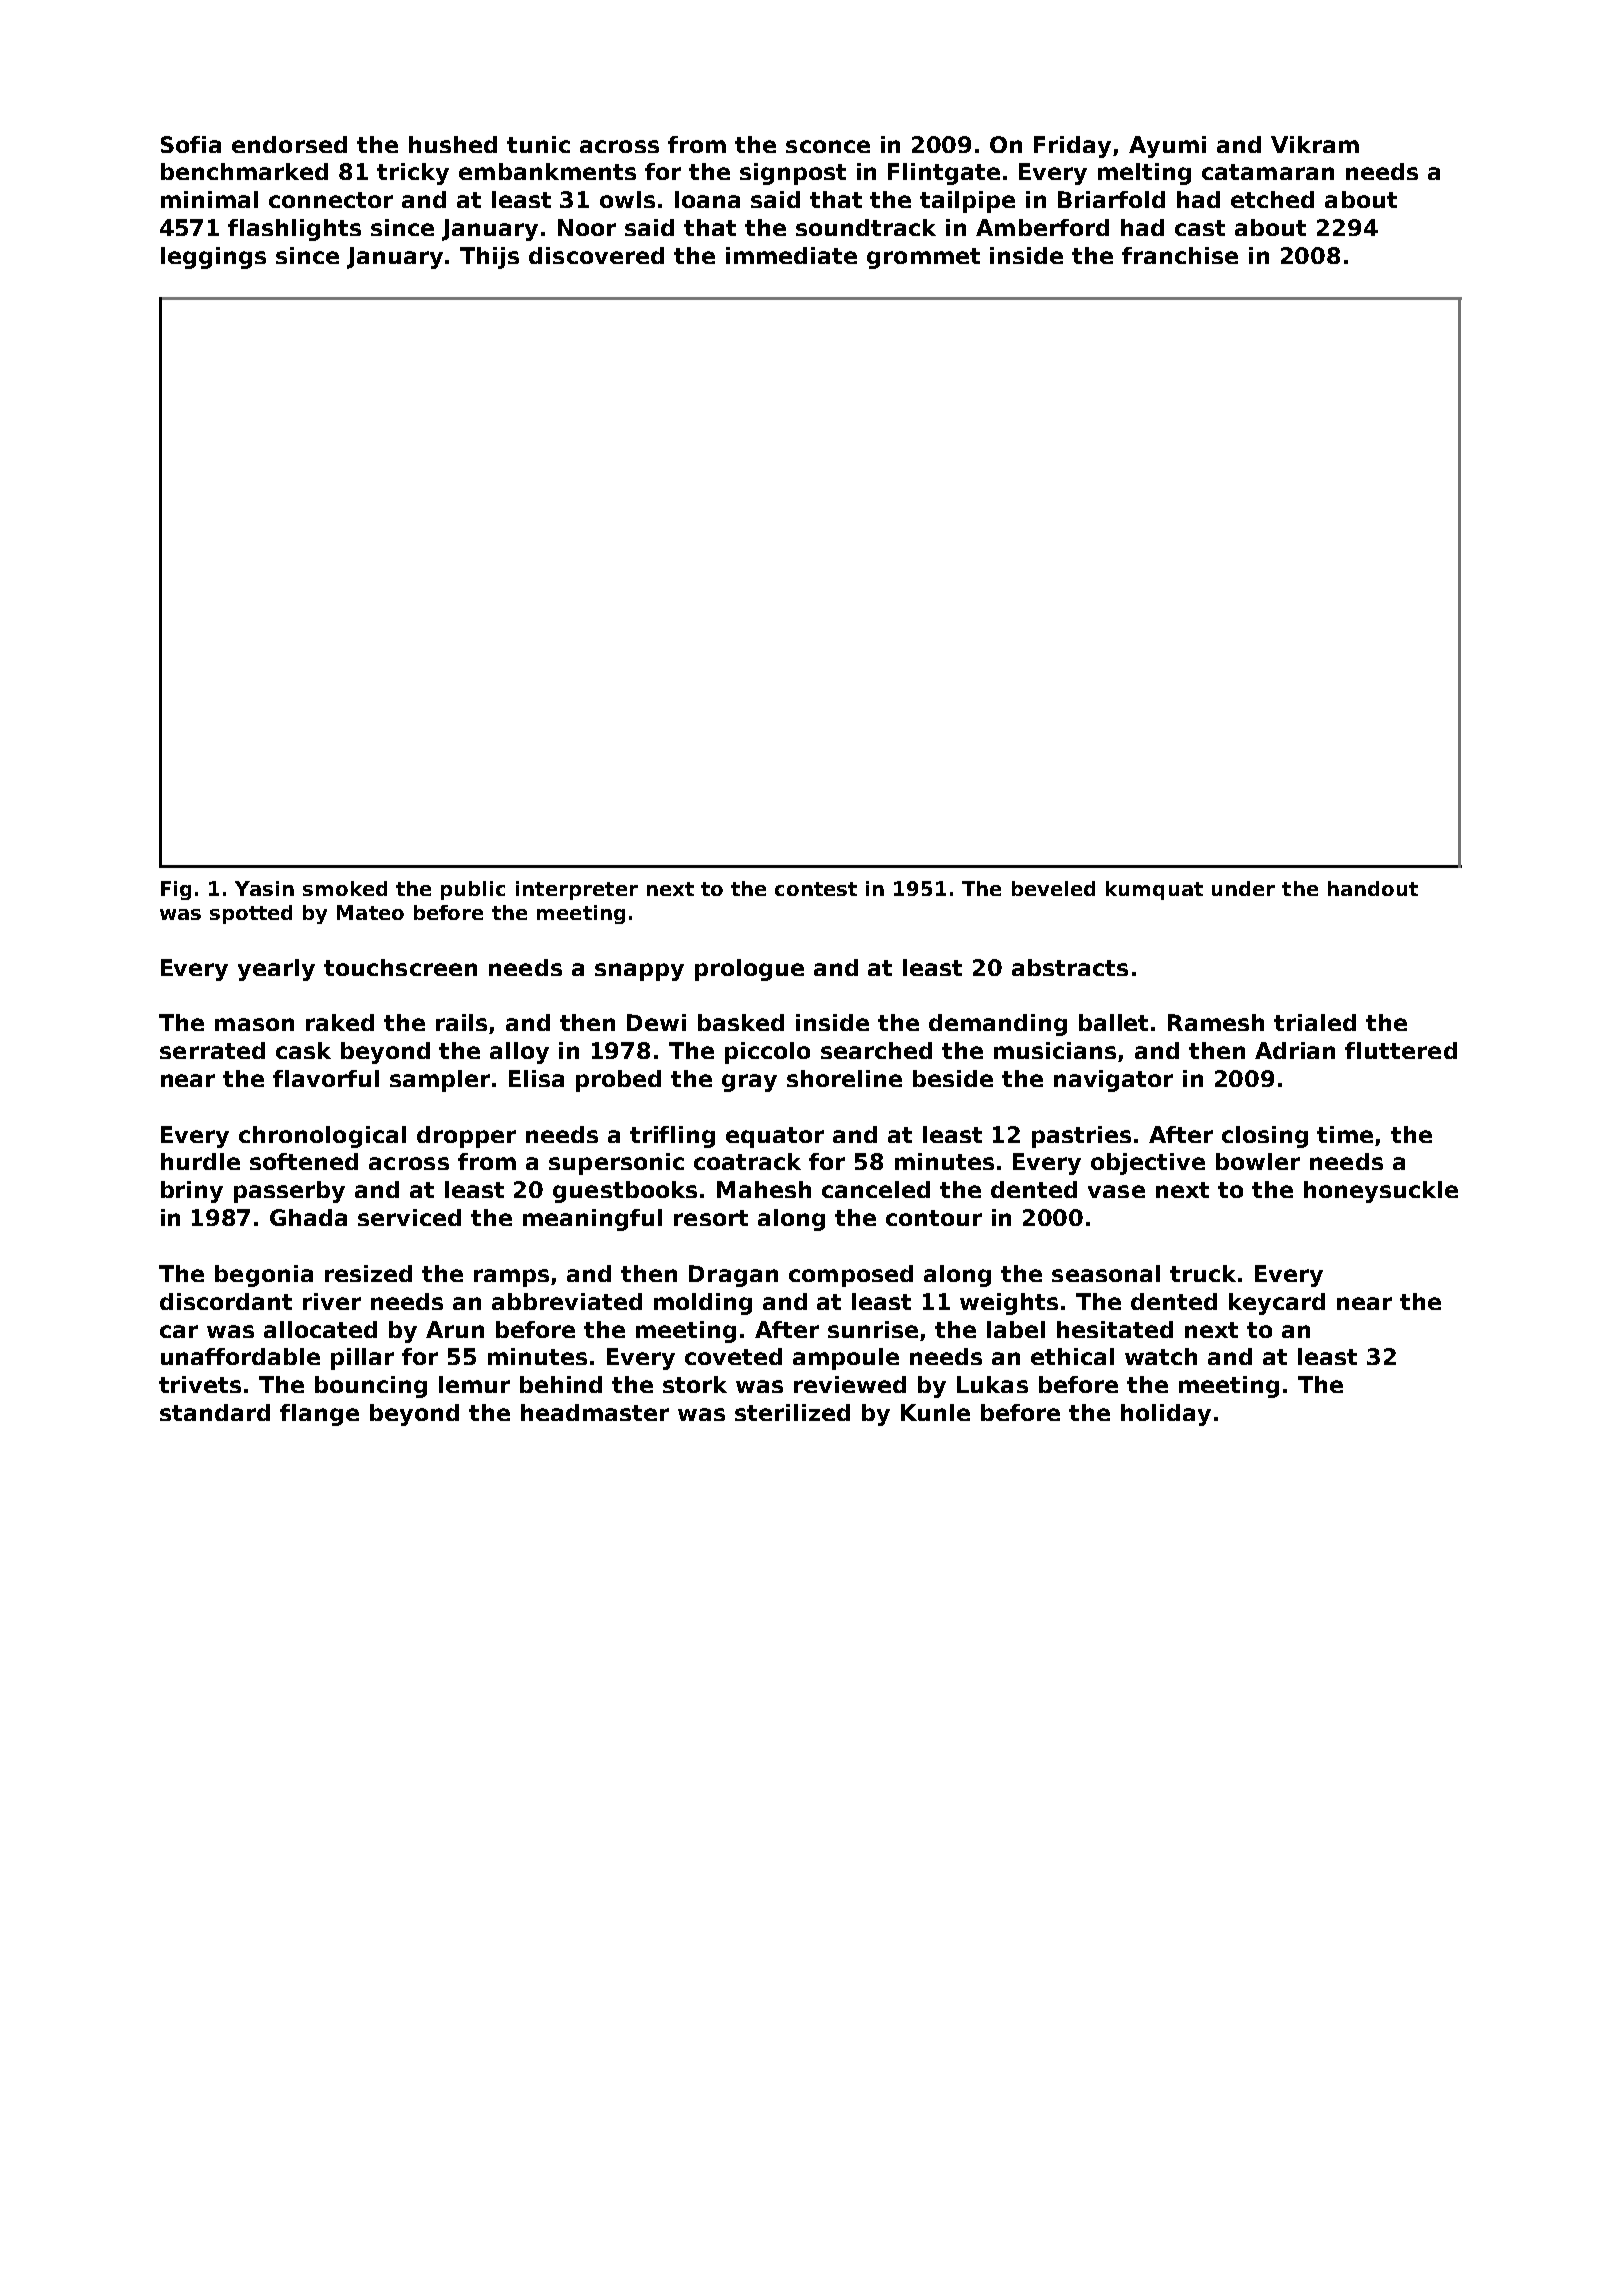  I want to click on grommet, so click(923, 258).
